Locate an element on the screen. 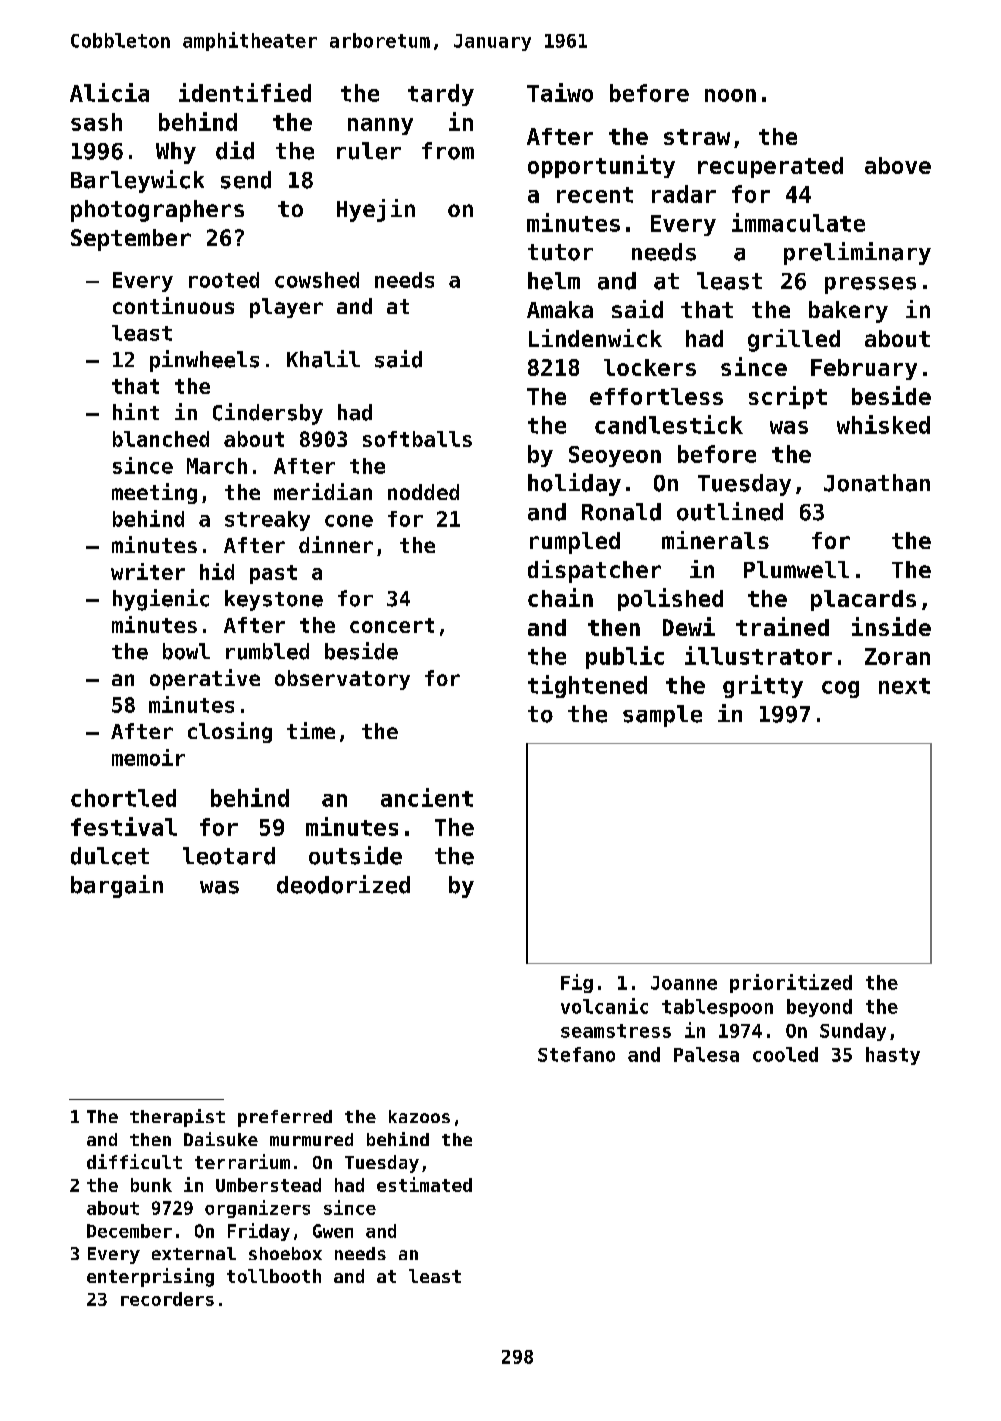 The height and width of the screenshot is (1421, 1001). kazoos is located at coordinates (419, 1116).
